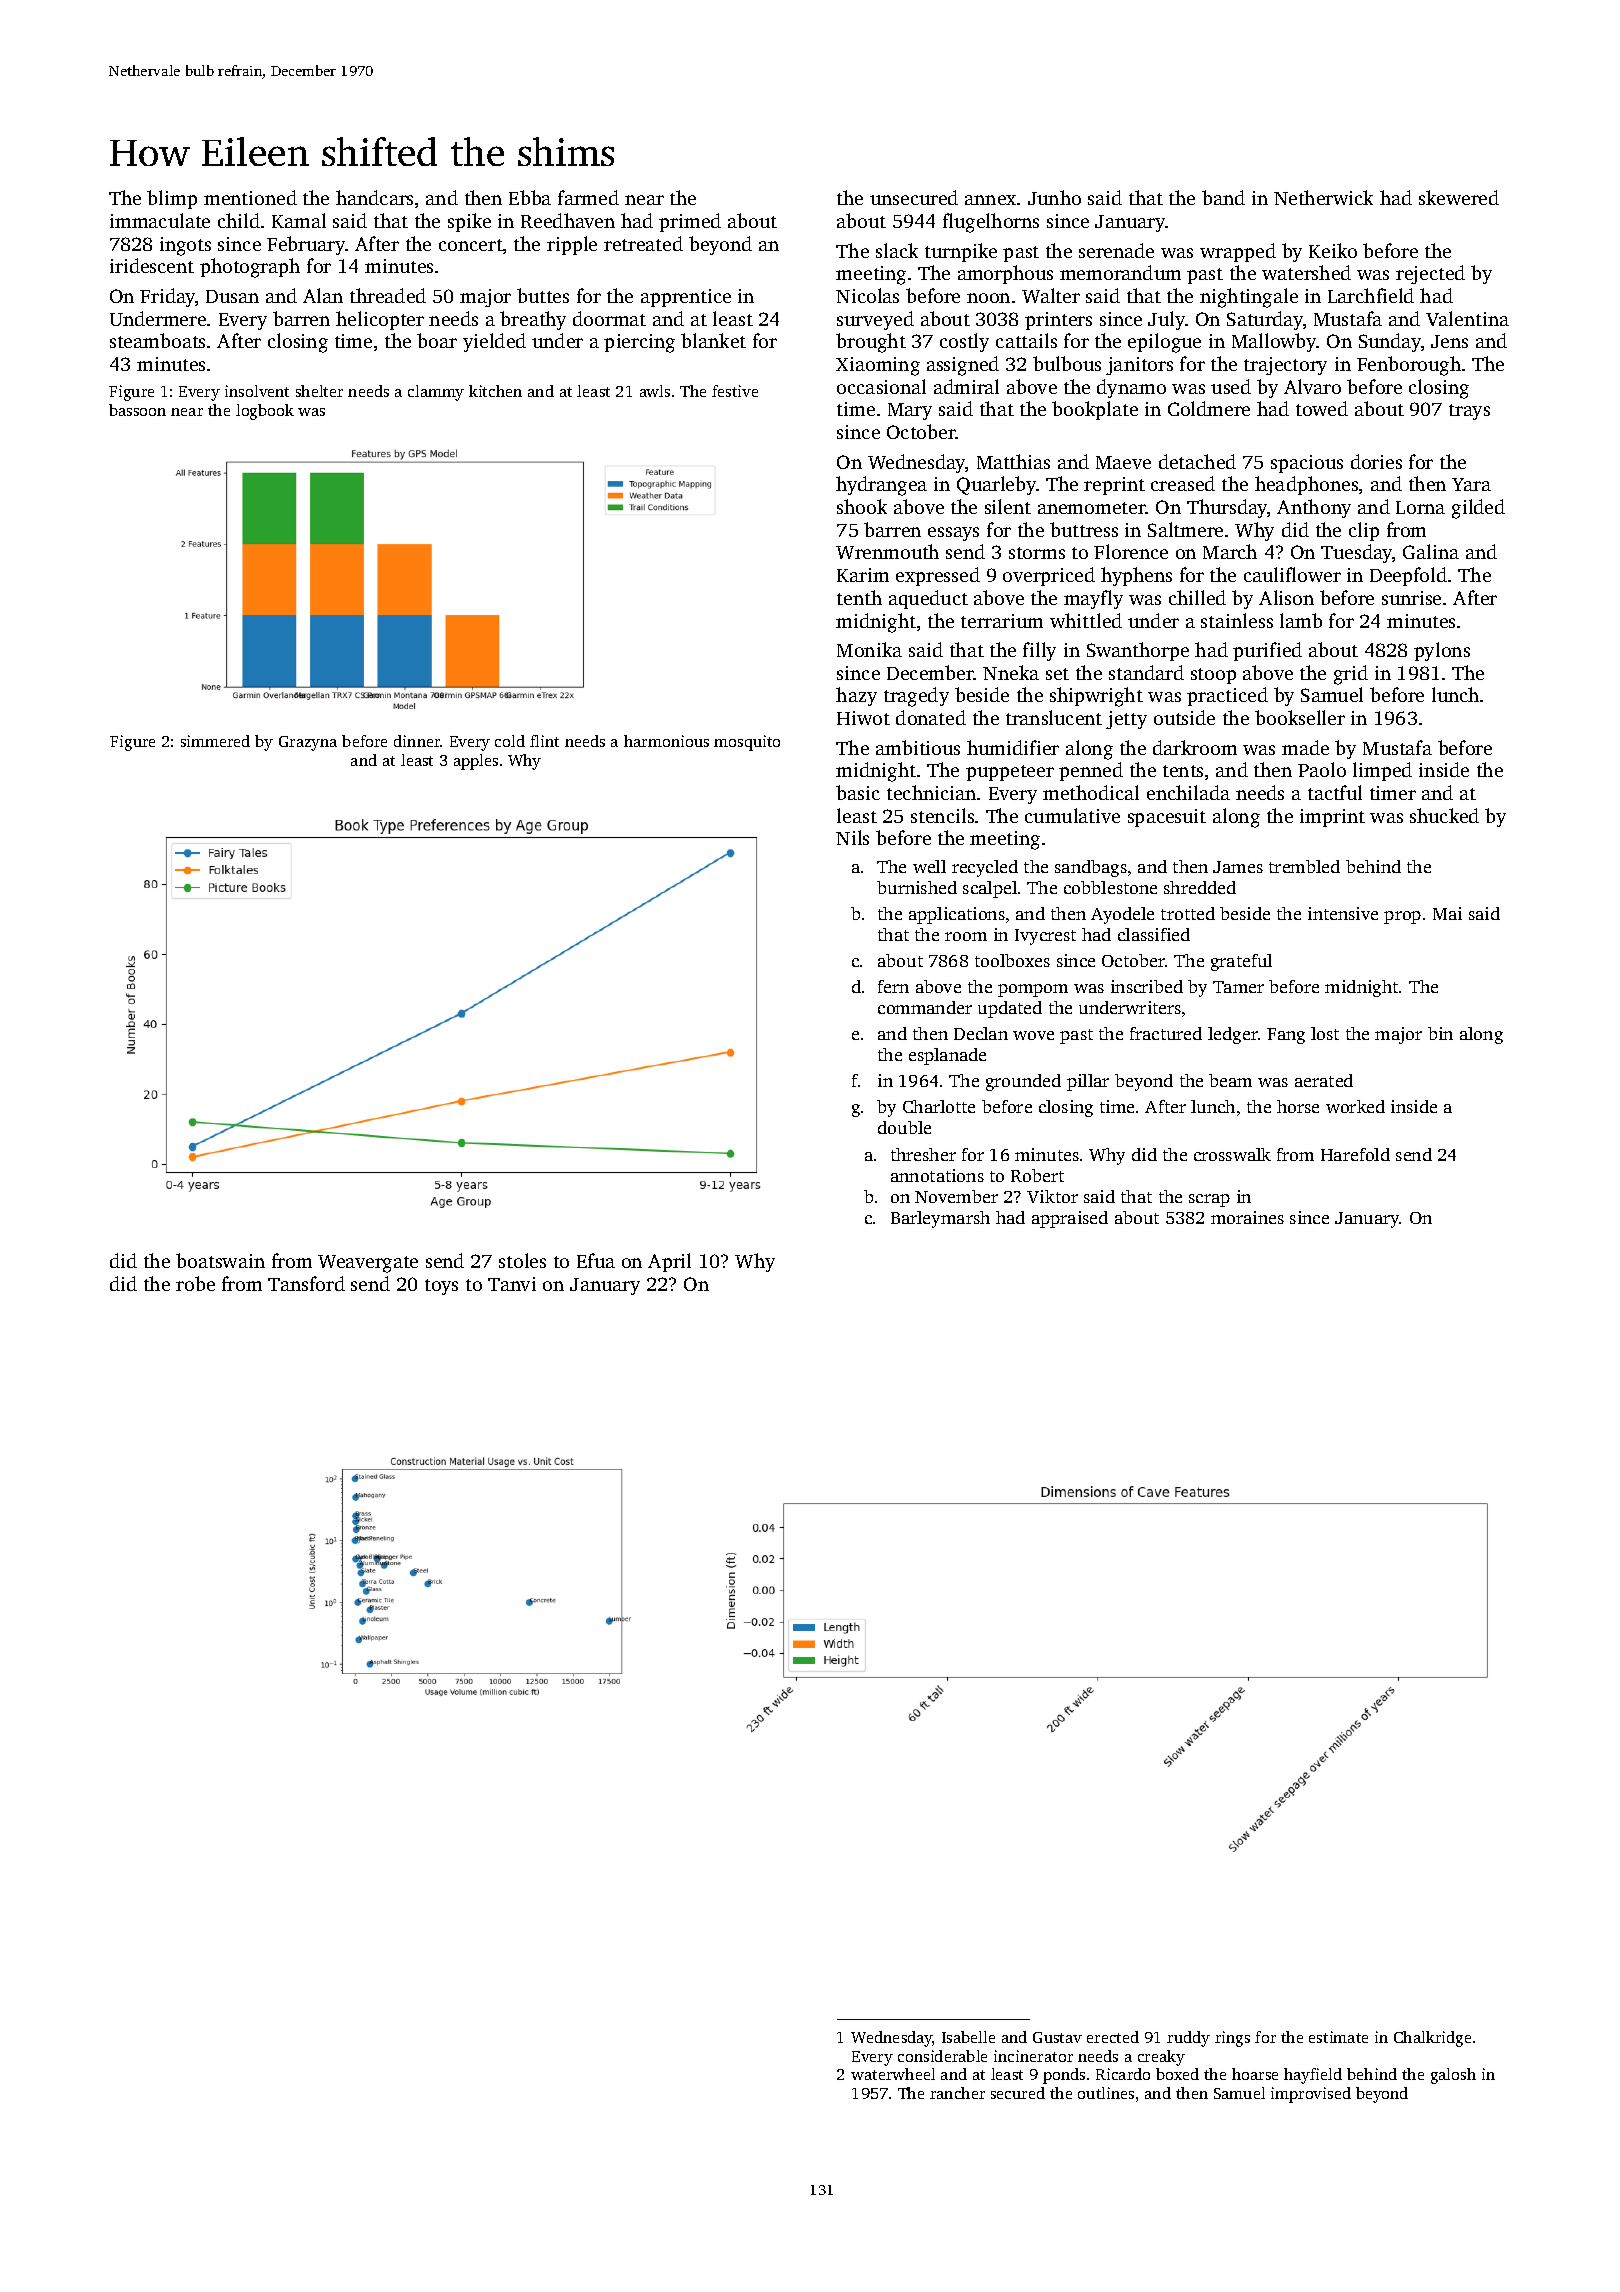 Image resolution: width=1620 pixels, height=2292 pixels. Describe the element at coordinates (940, 1219) in the screenshot. I see `Barleymarsh` at that location.
